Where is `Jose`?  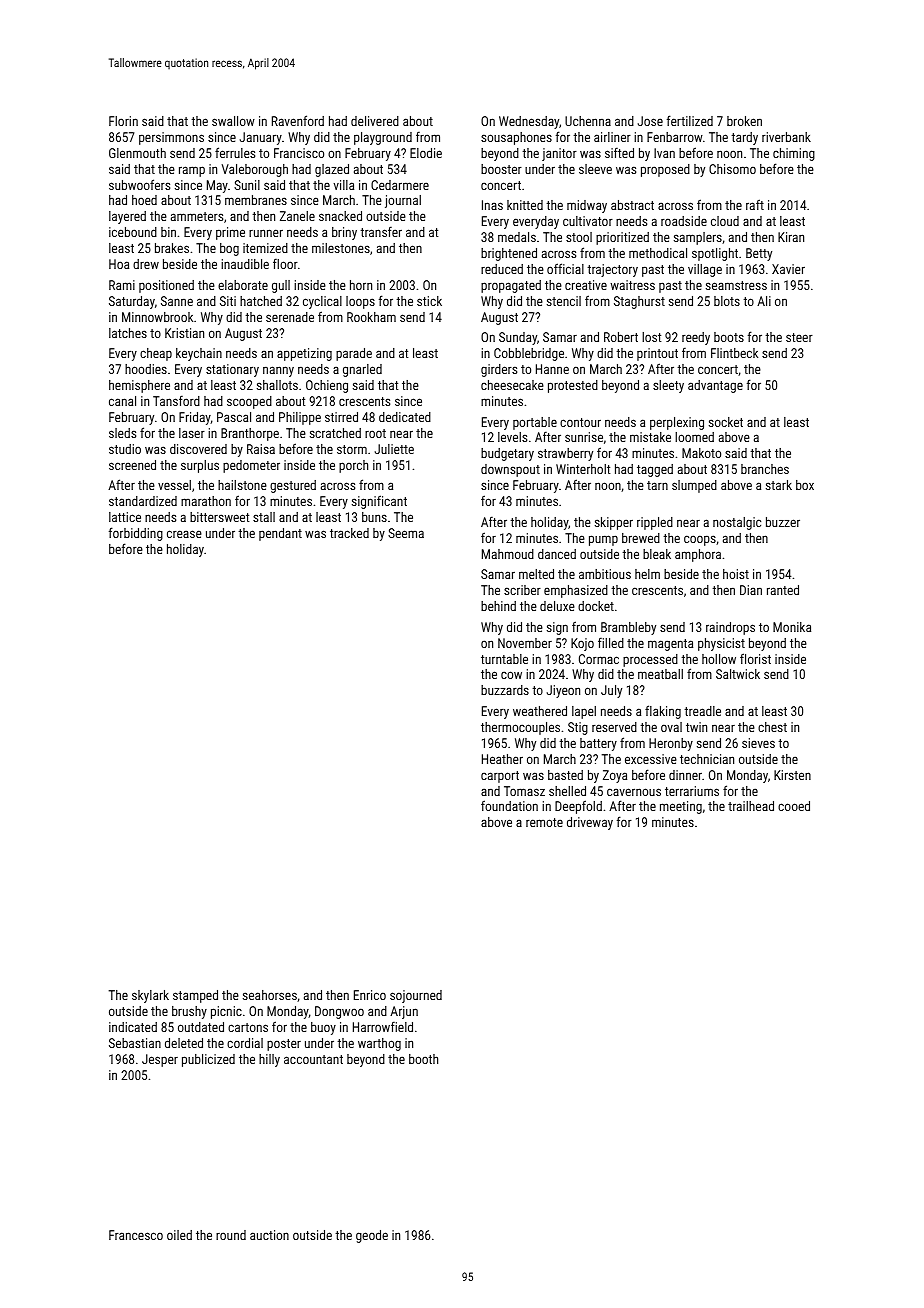
Jose is located at coordinates (650, 121).
